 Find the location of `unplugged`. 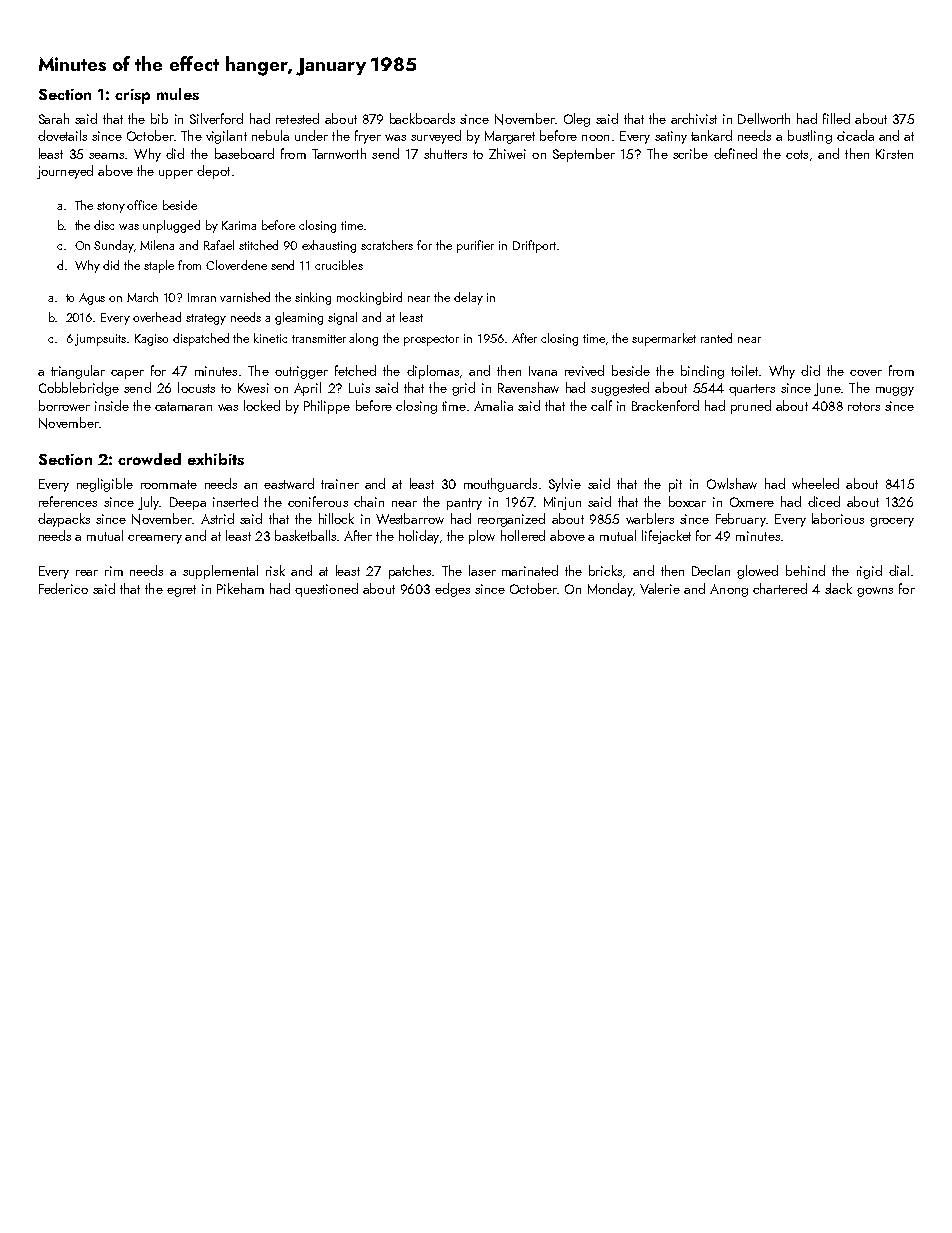

unplugged is located at coordinates (171, 226).
